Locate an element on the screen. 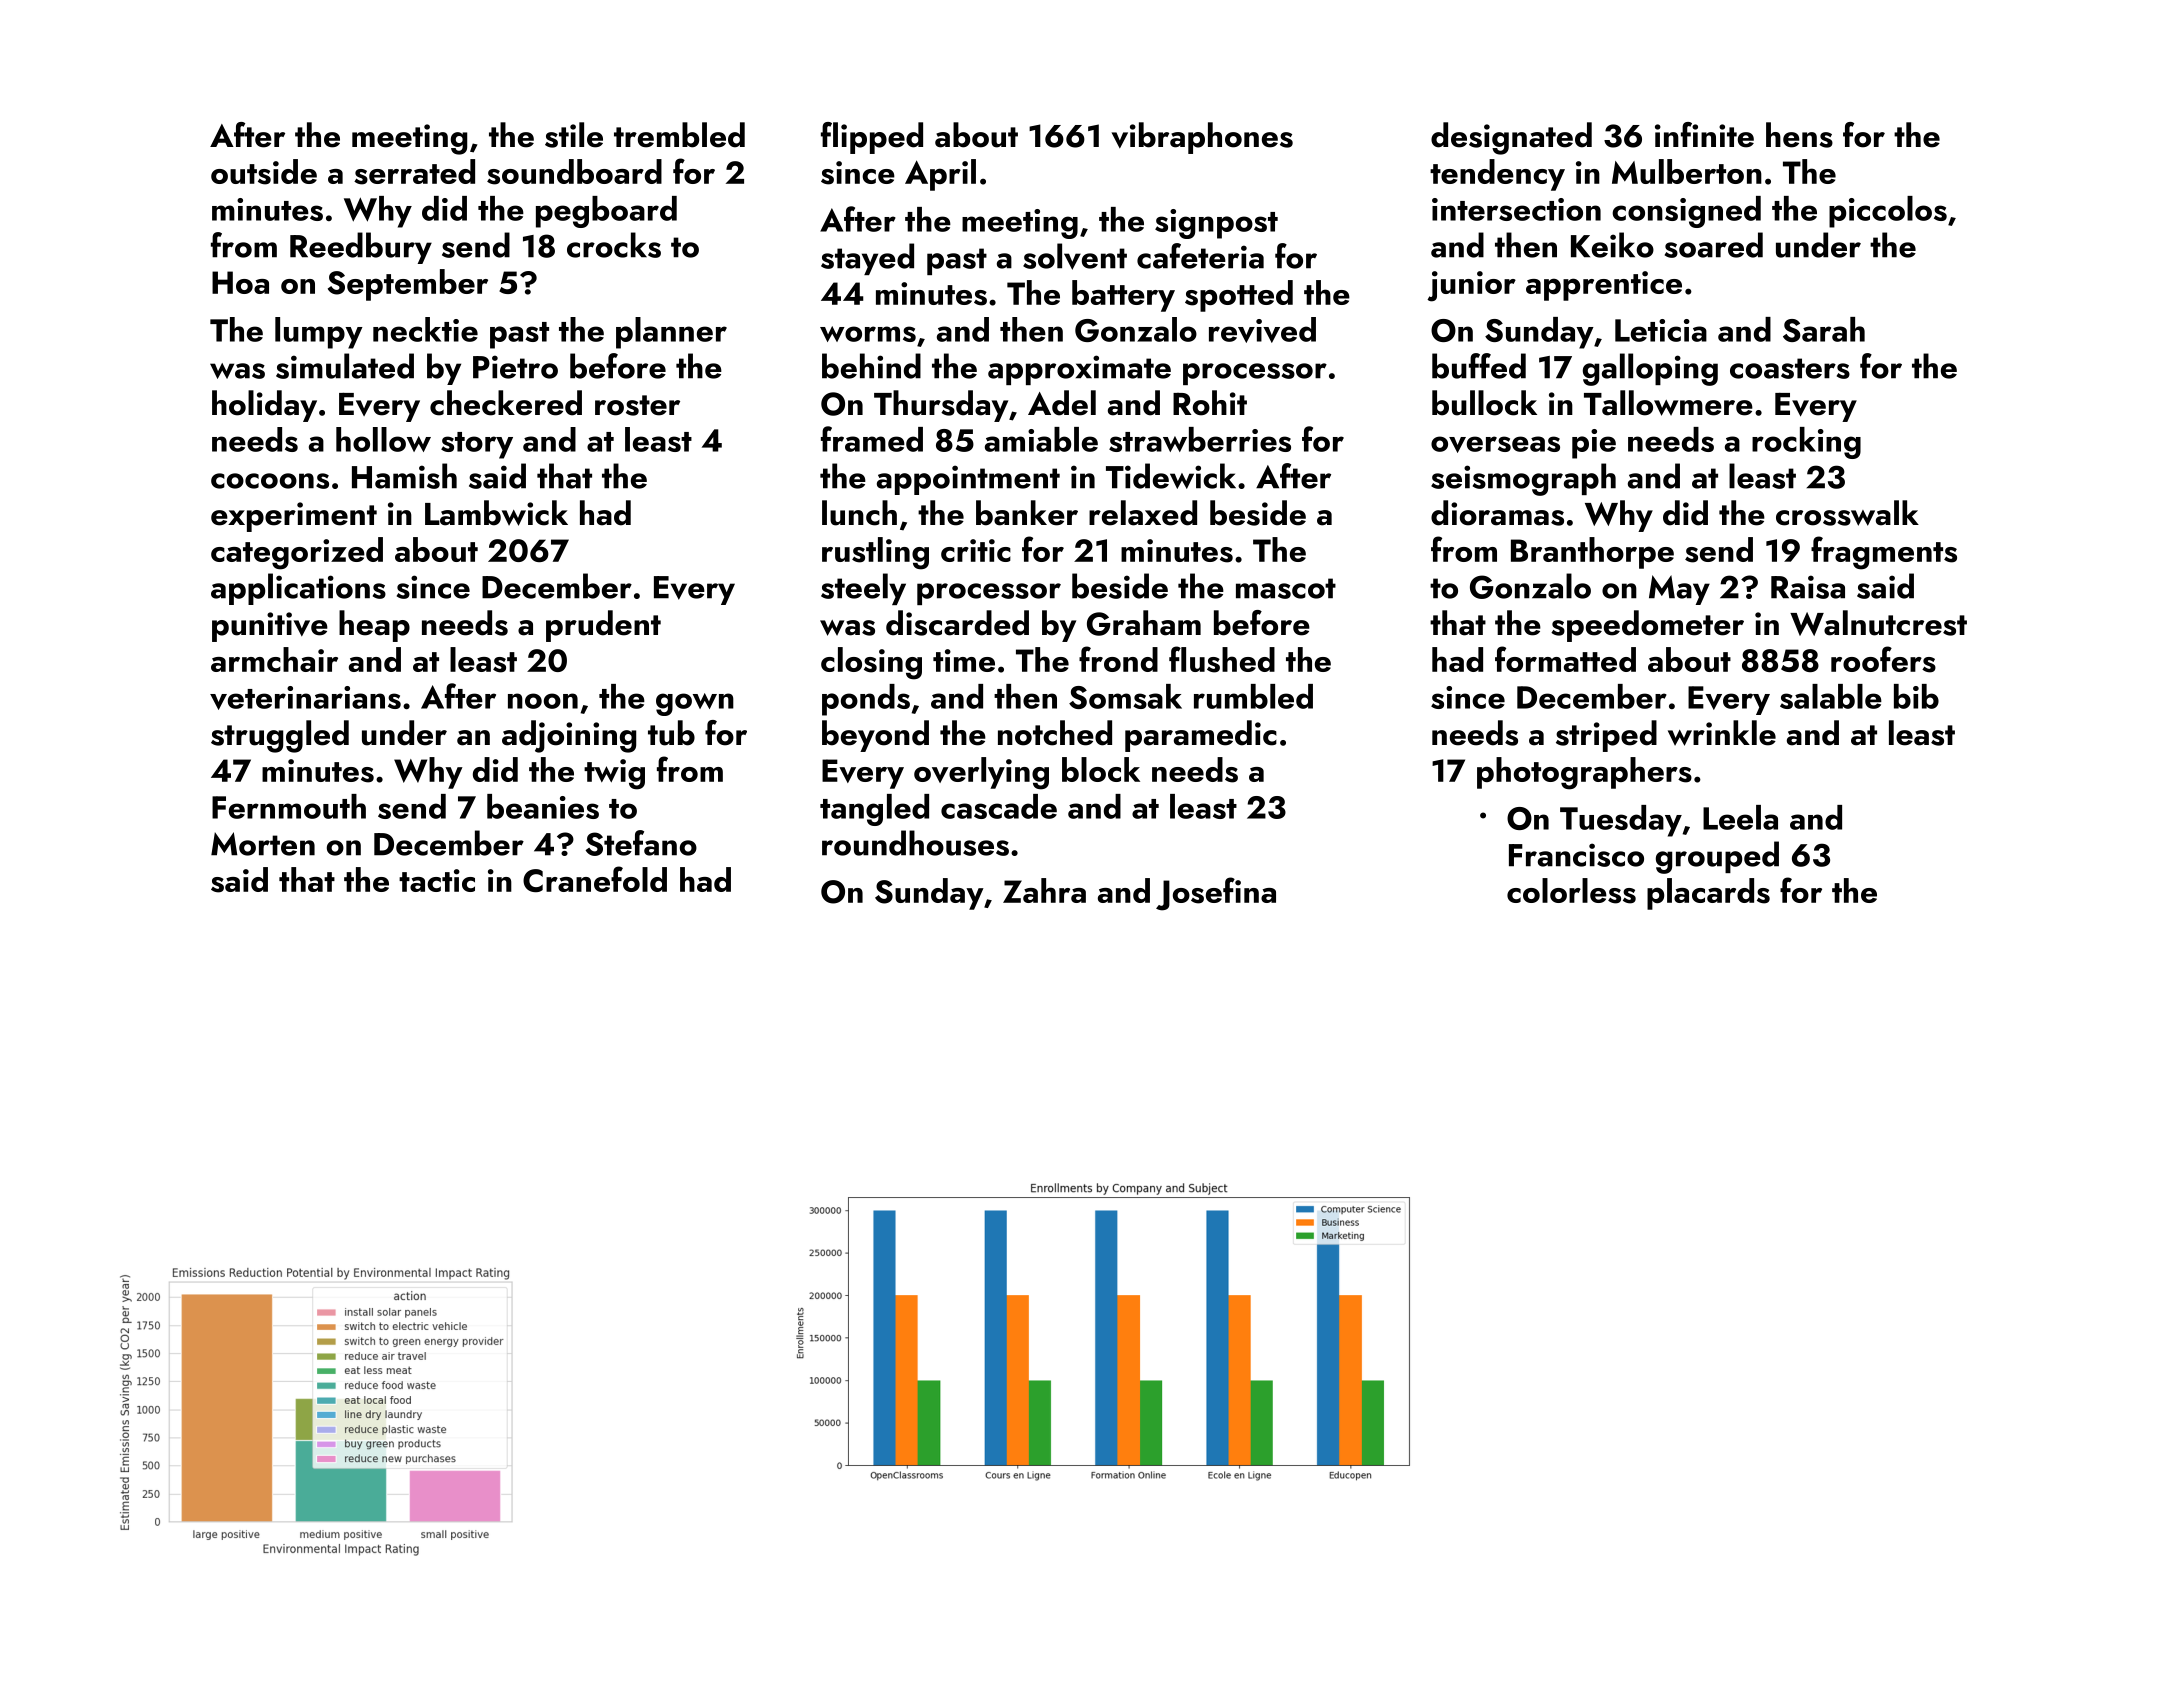  Graham is located at coordinates (1144, 623).
